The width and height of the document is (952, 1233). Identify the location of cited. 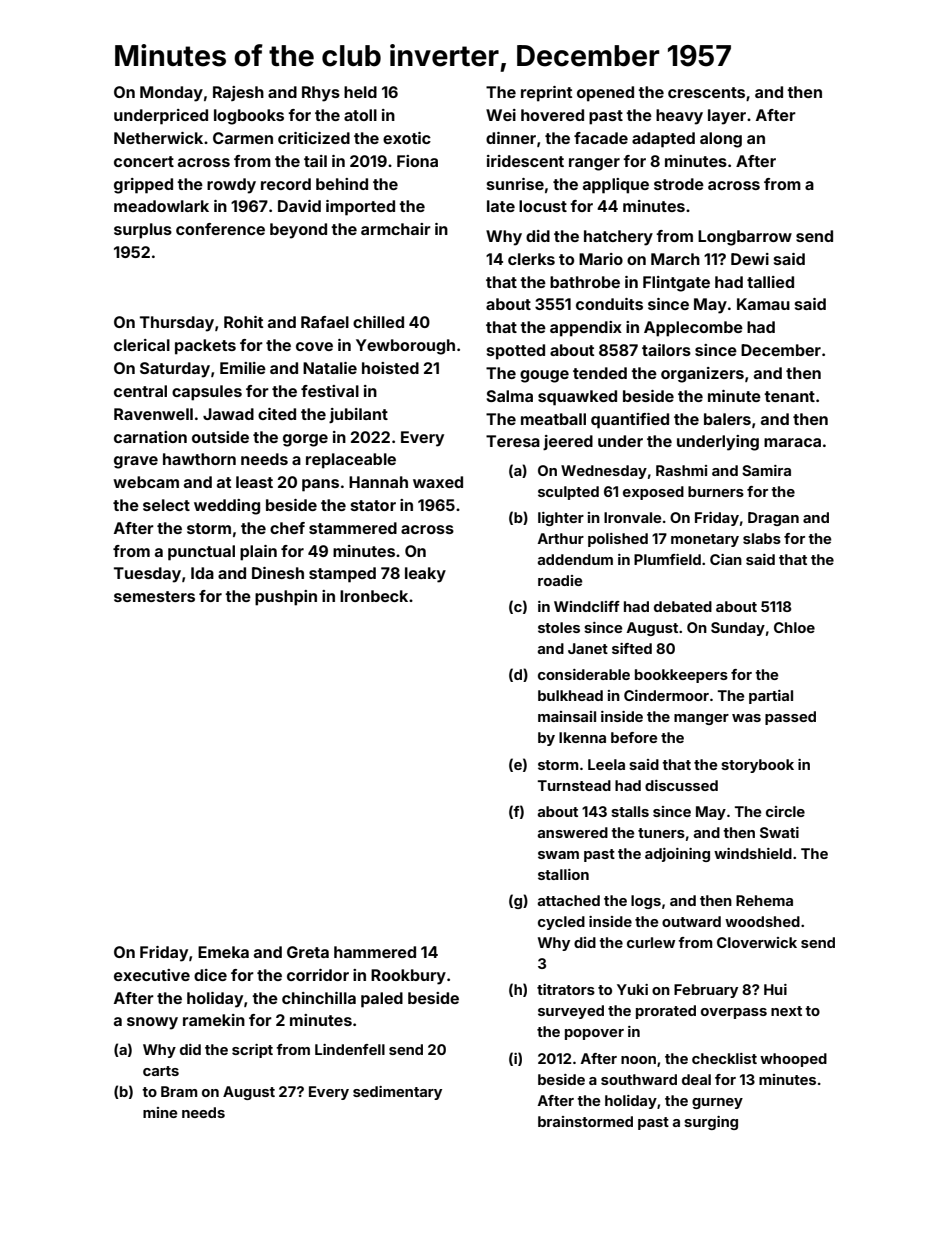
(277, 414).
